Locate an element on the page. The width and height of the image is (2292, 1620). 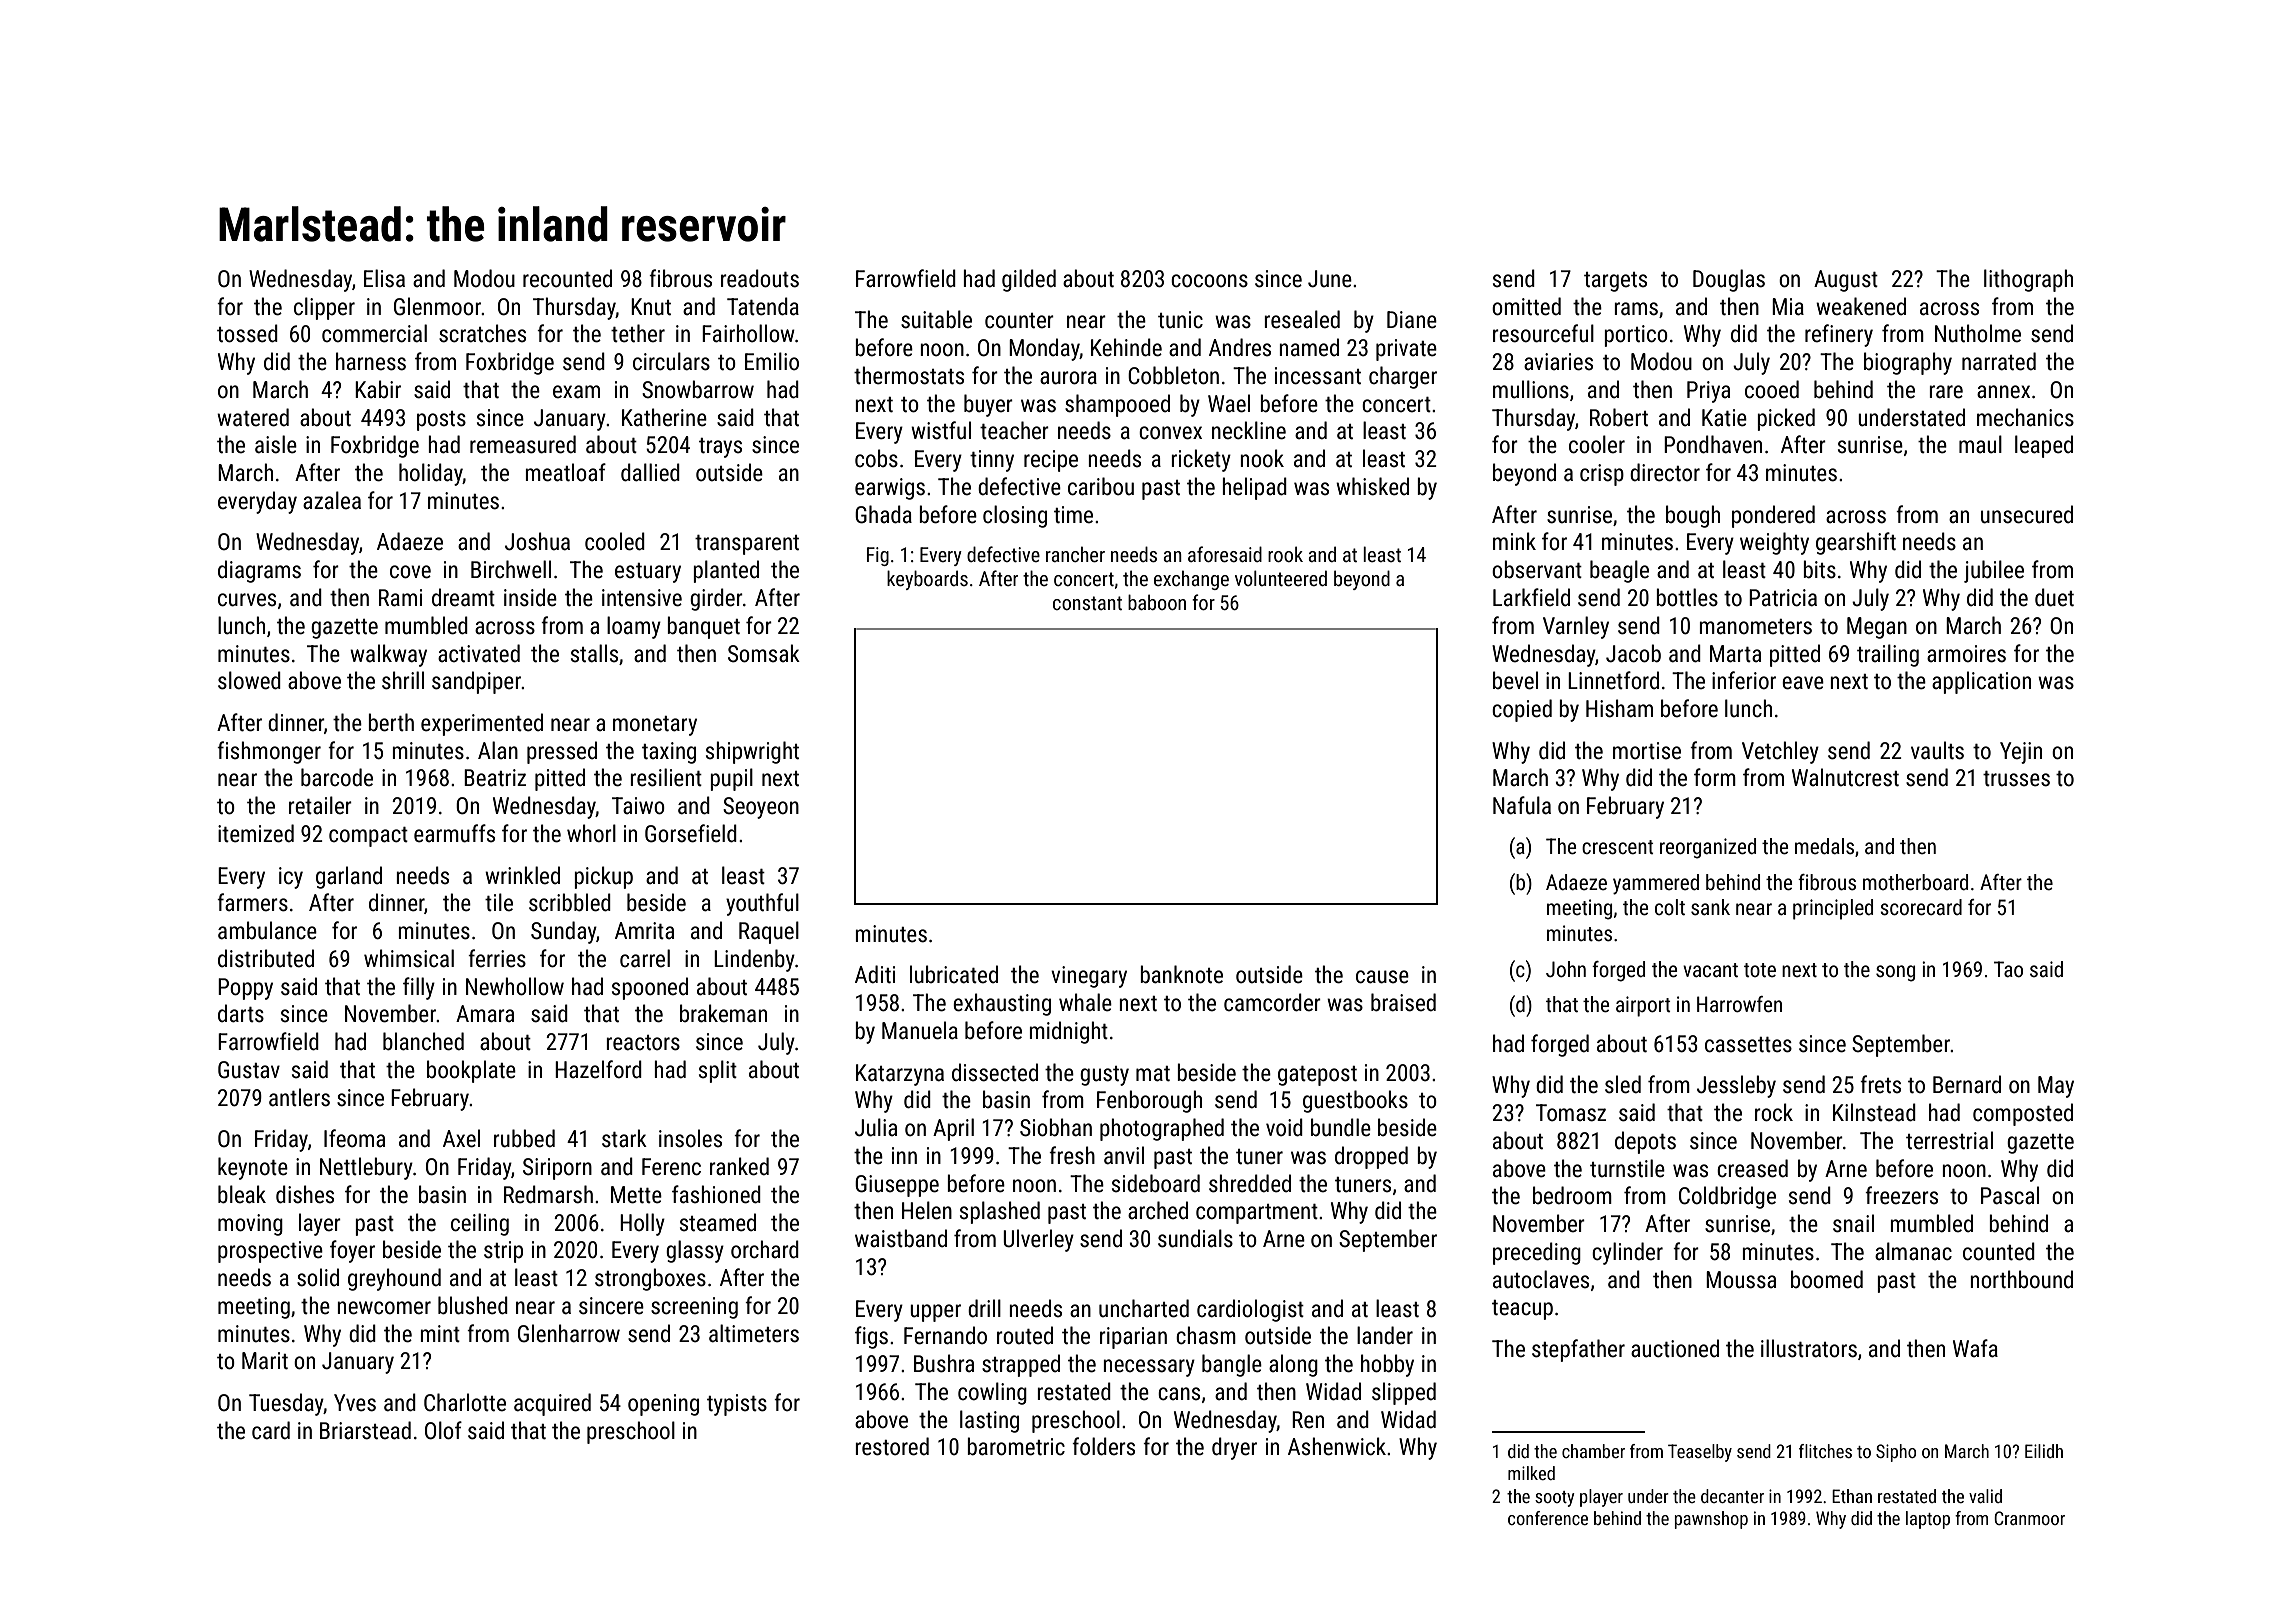
berth is located at coordinates (391, 722).
